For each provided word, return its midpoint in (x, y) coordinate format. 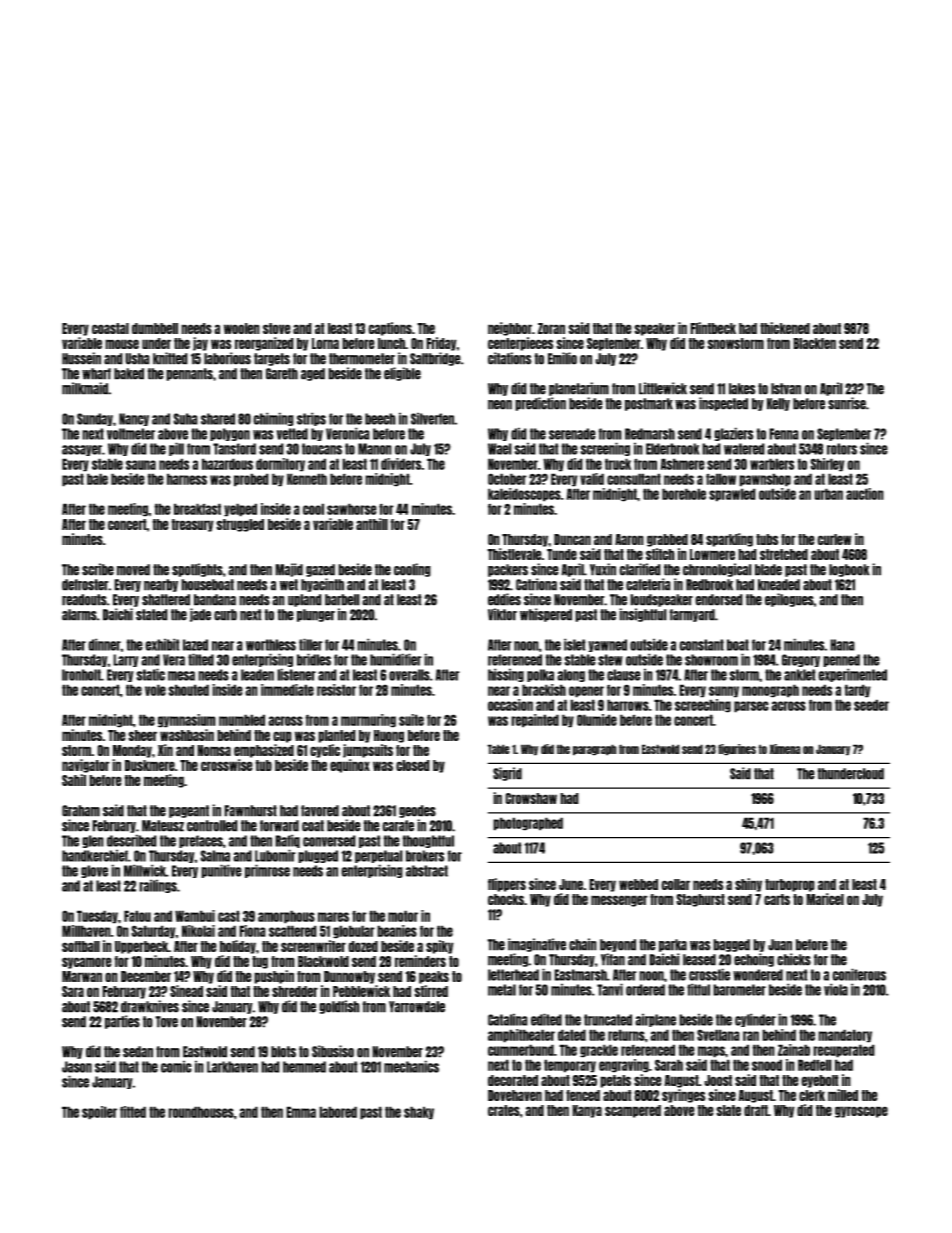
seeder (871, 705)
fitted (133, 1112)
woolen (242, 328)
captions (390, 329)
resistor (336, 690)
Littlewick (663, 388)
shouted (188, 690)
